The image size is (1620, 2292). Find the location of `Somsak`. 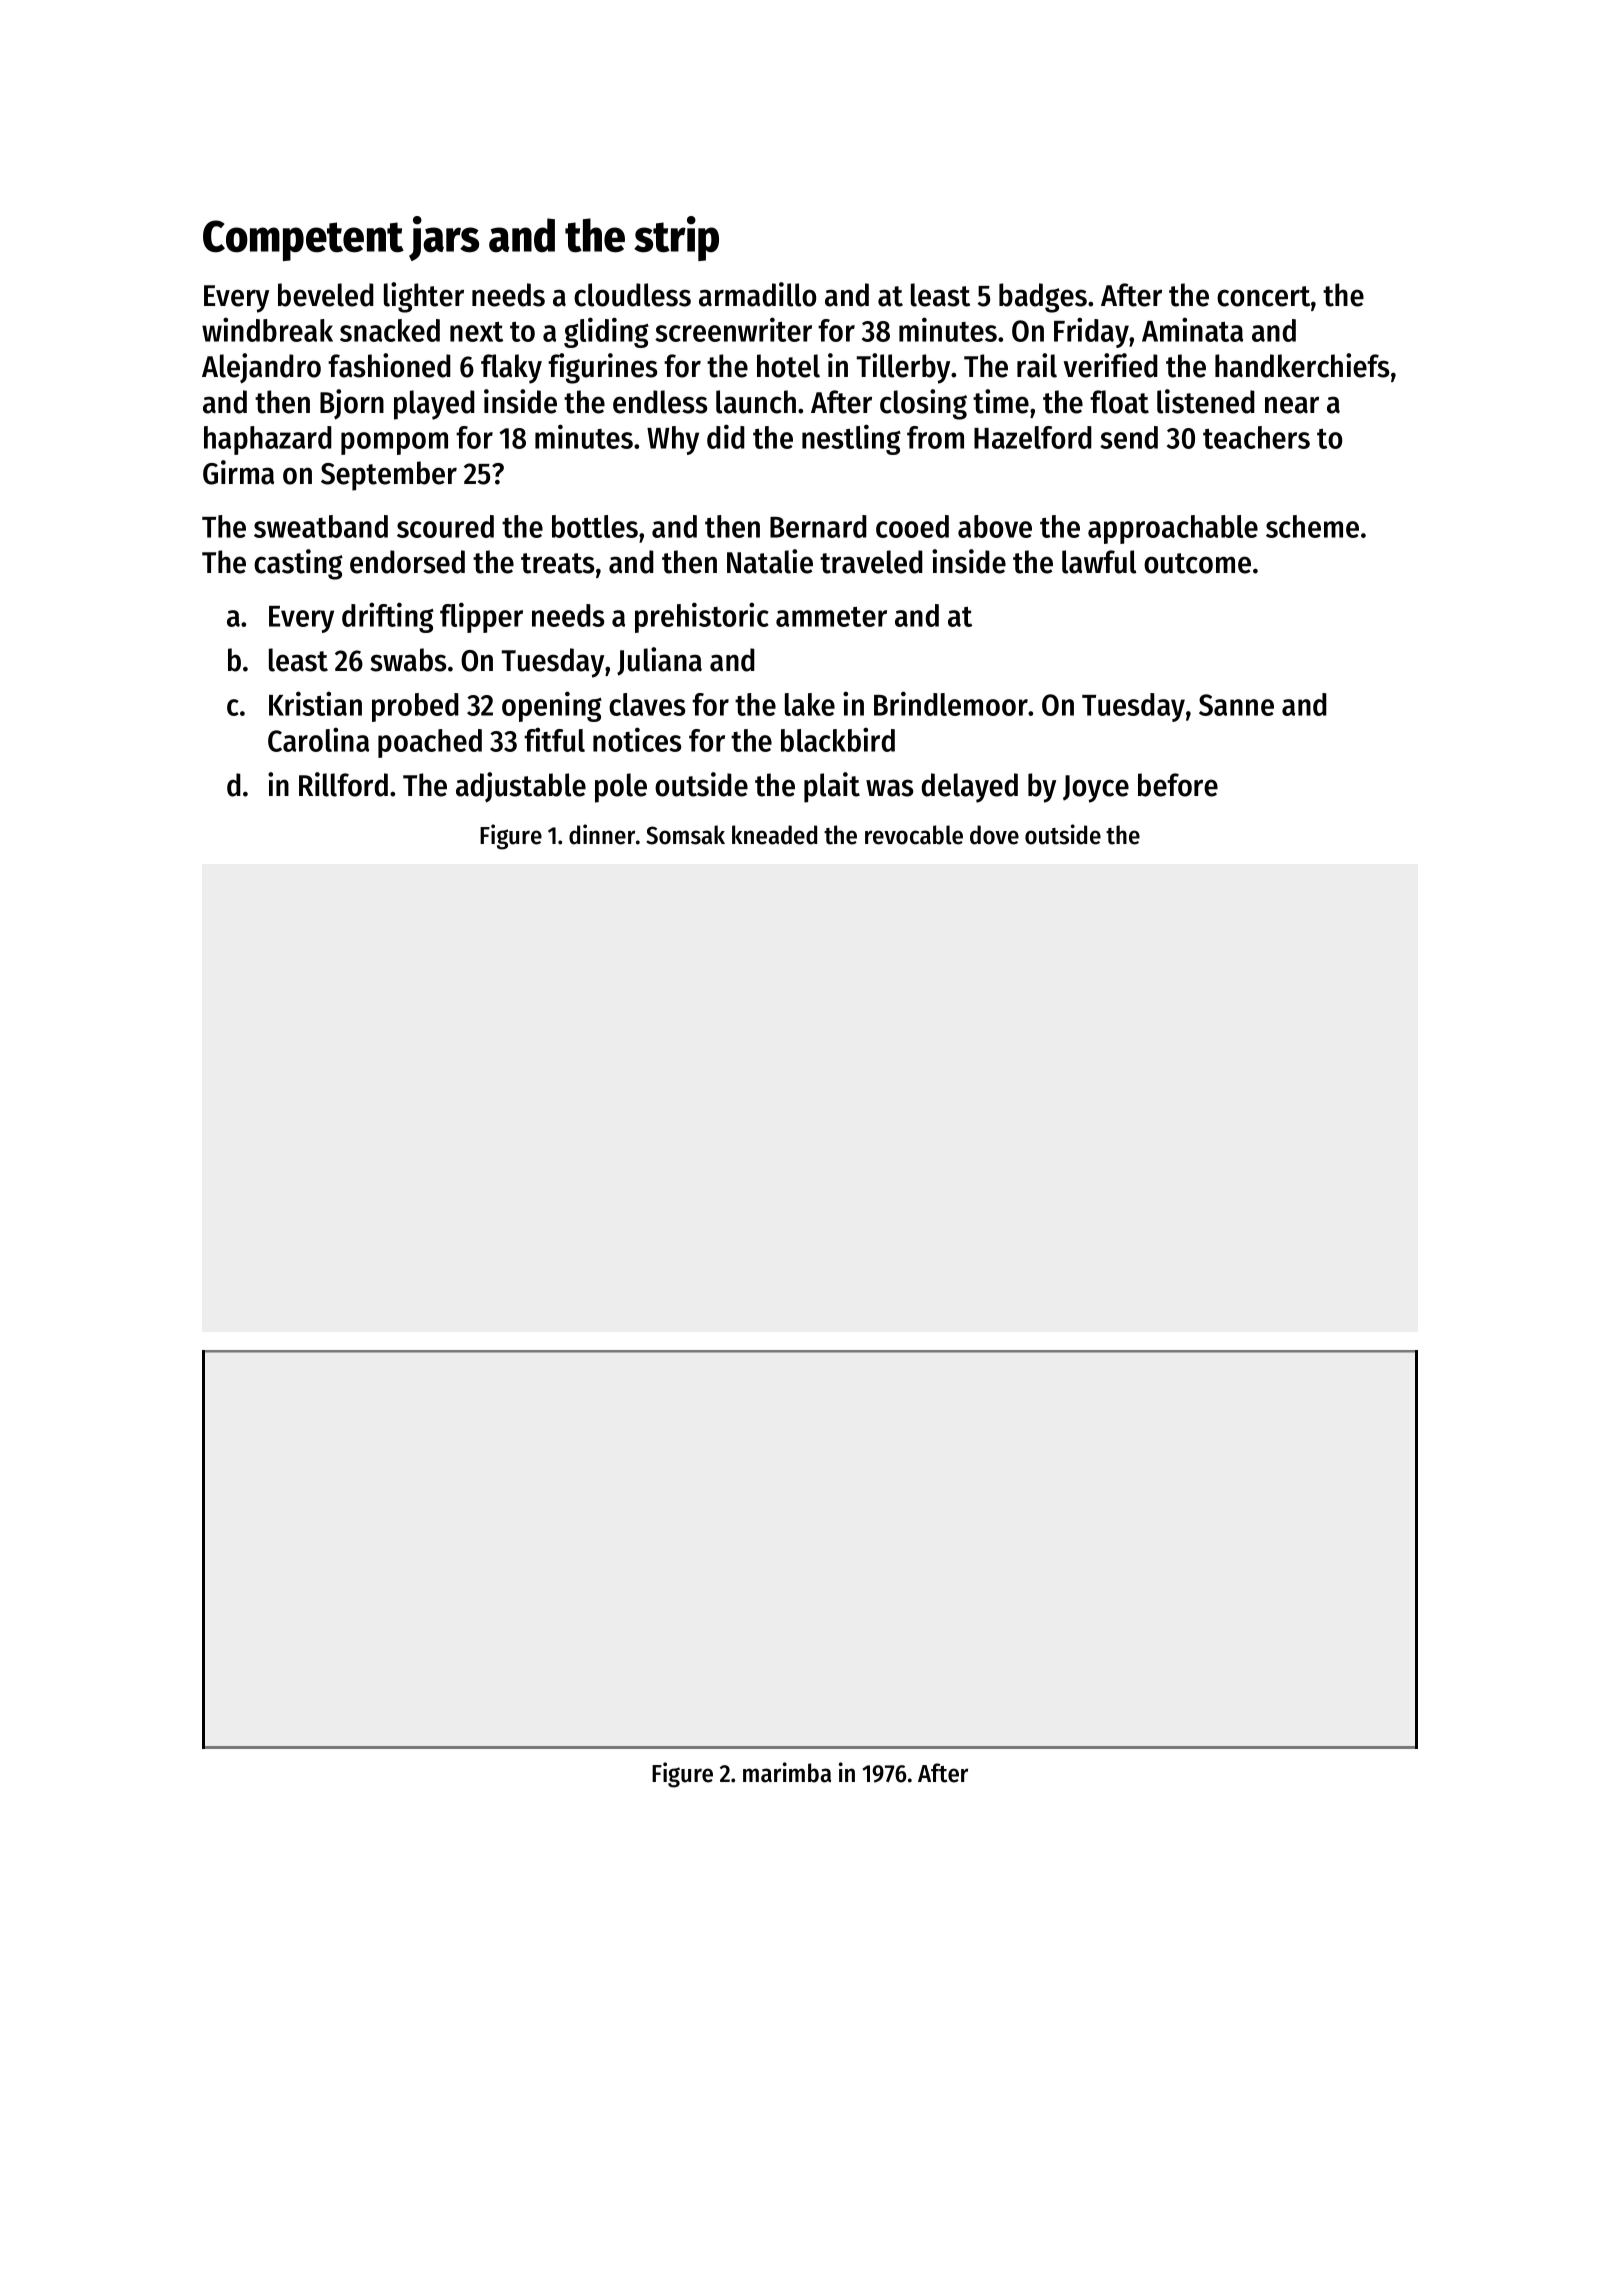

Somsak is located at coordinates (685, 835).
